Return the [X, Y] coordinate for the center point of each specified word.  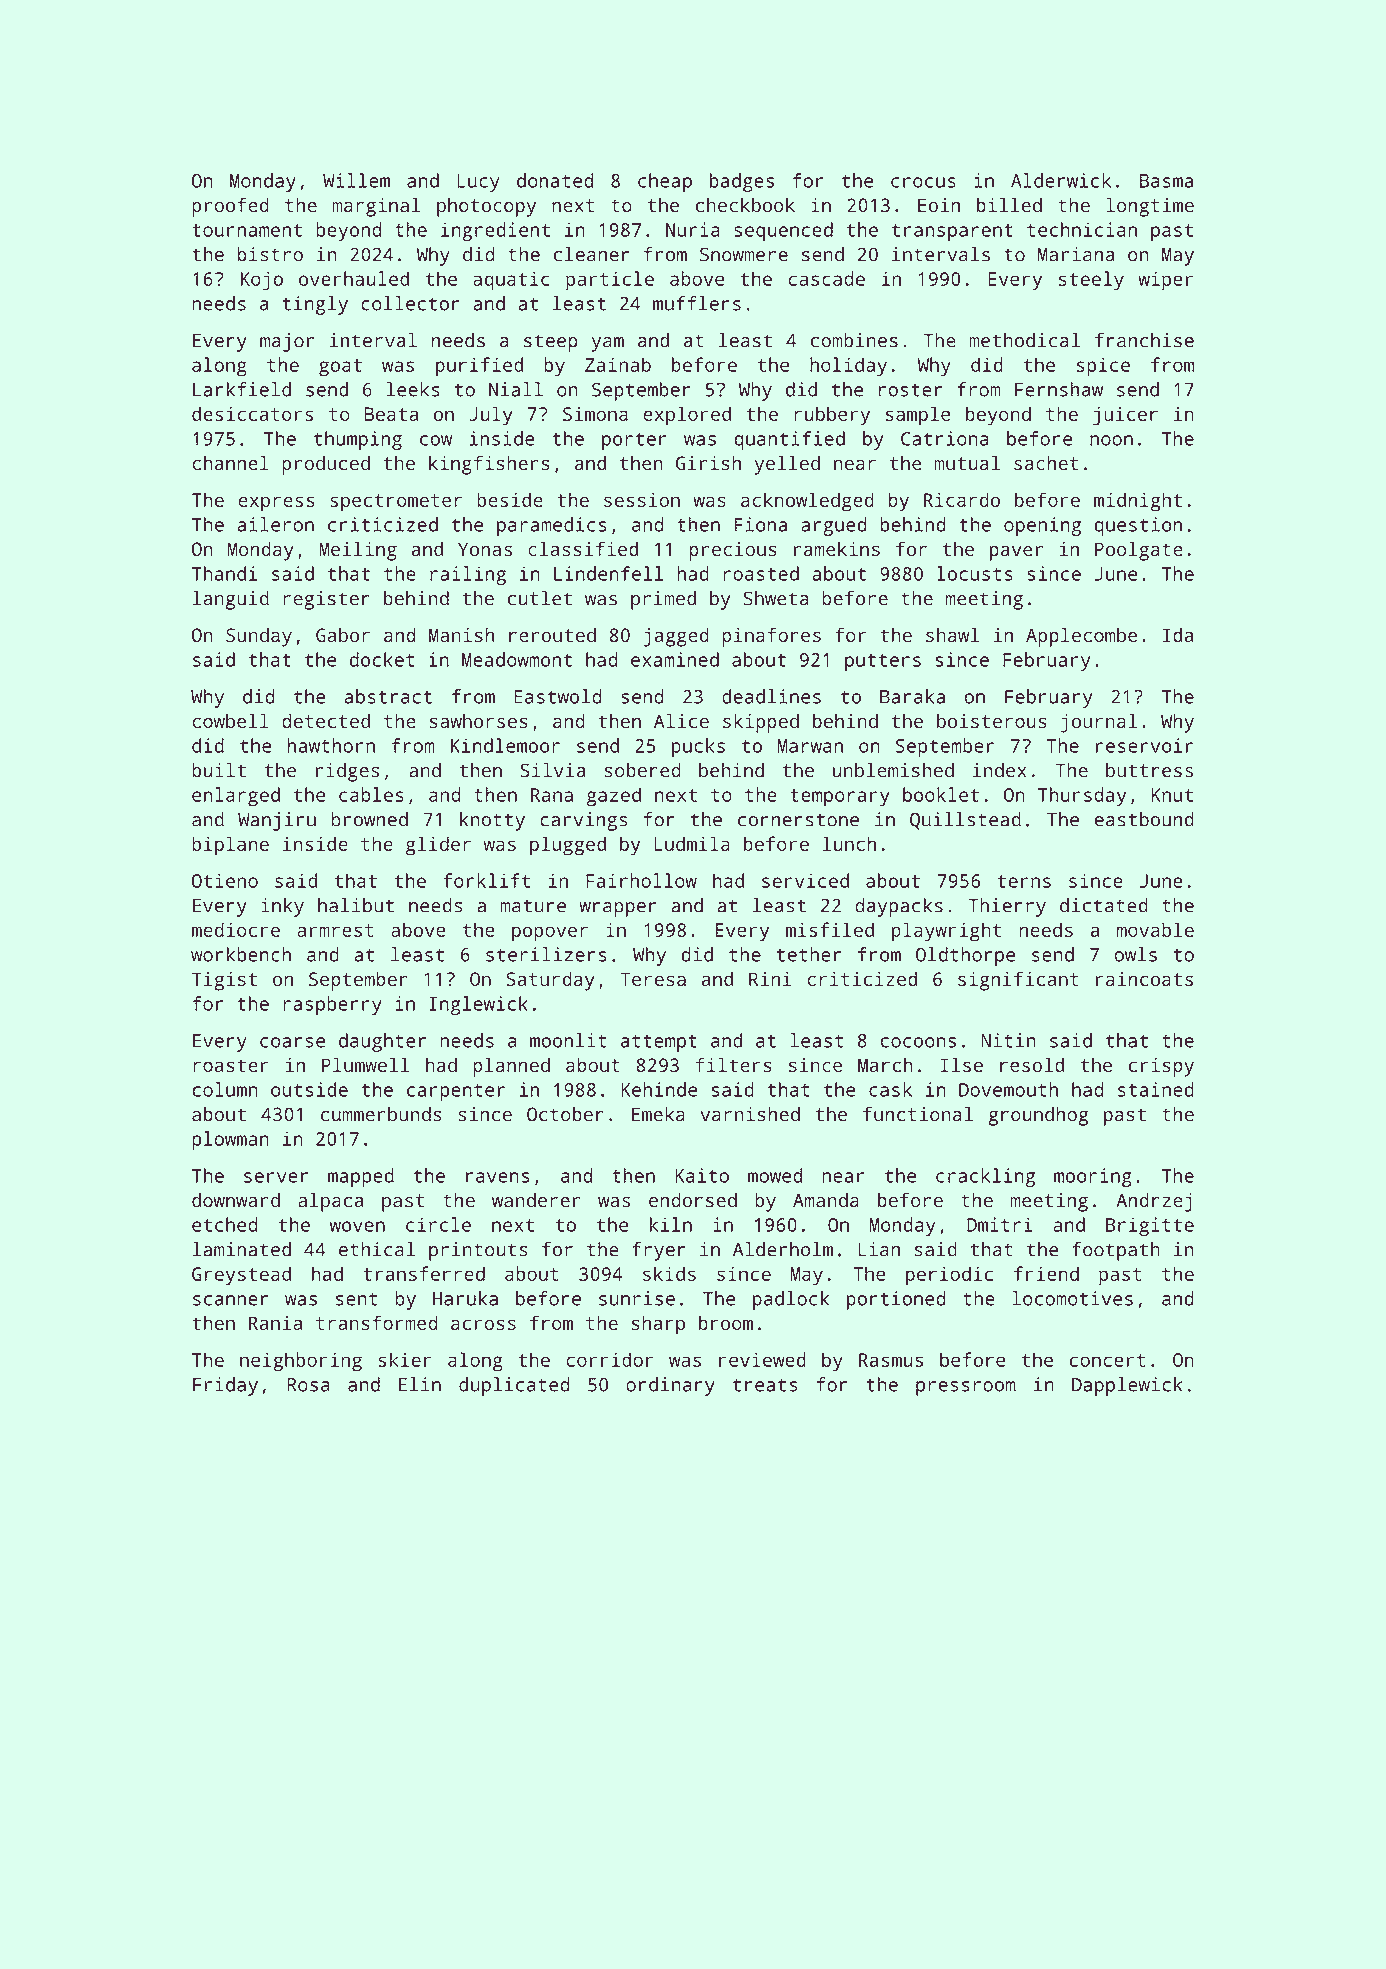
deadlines [771, 696]
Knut [1172, 795]
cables [371, 794]
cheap [665, 182]
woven [357, 1226]
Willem [356, 180]
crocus [923, 182]
